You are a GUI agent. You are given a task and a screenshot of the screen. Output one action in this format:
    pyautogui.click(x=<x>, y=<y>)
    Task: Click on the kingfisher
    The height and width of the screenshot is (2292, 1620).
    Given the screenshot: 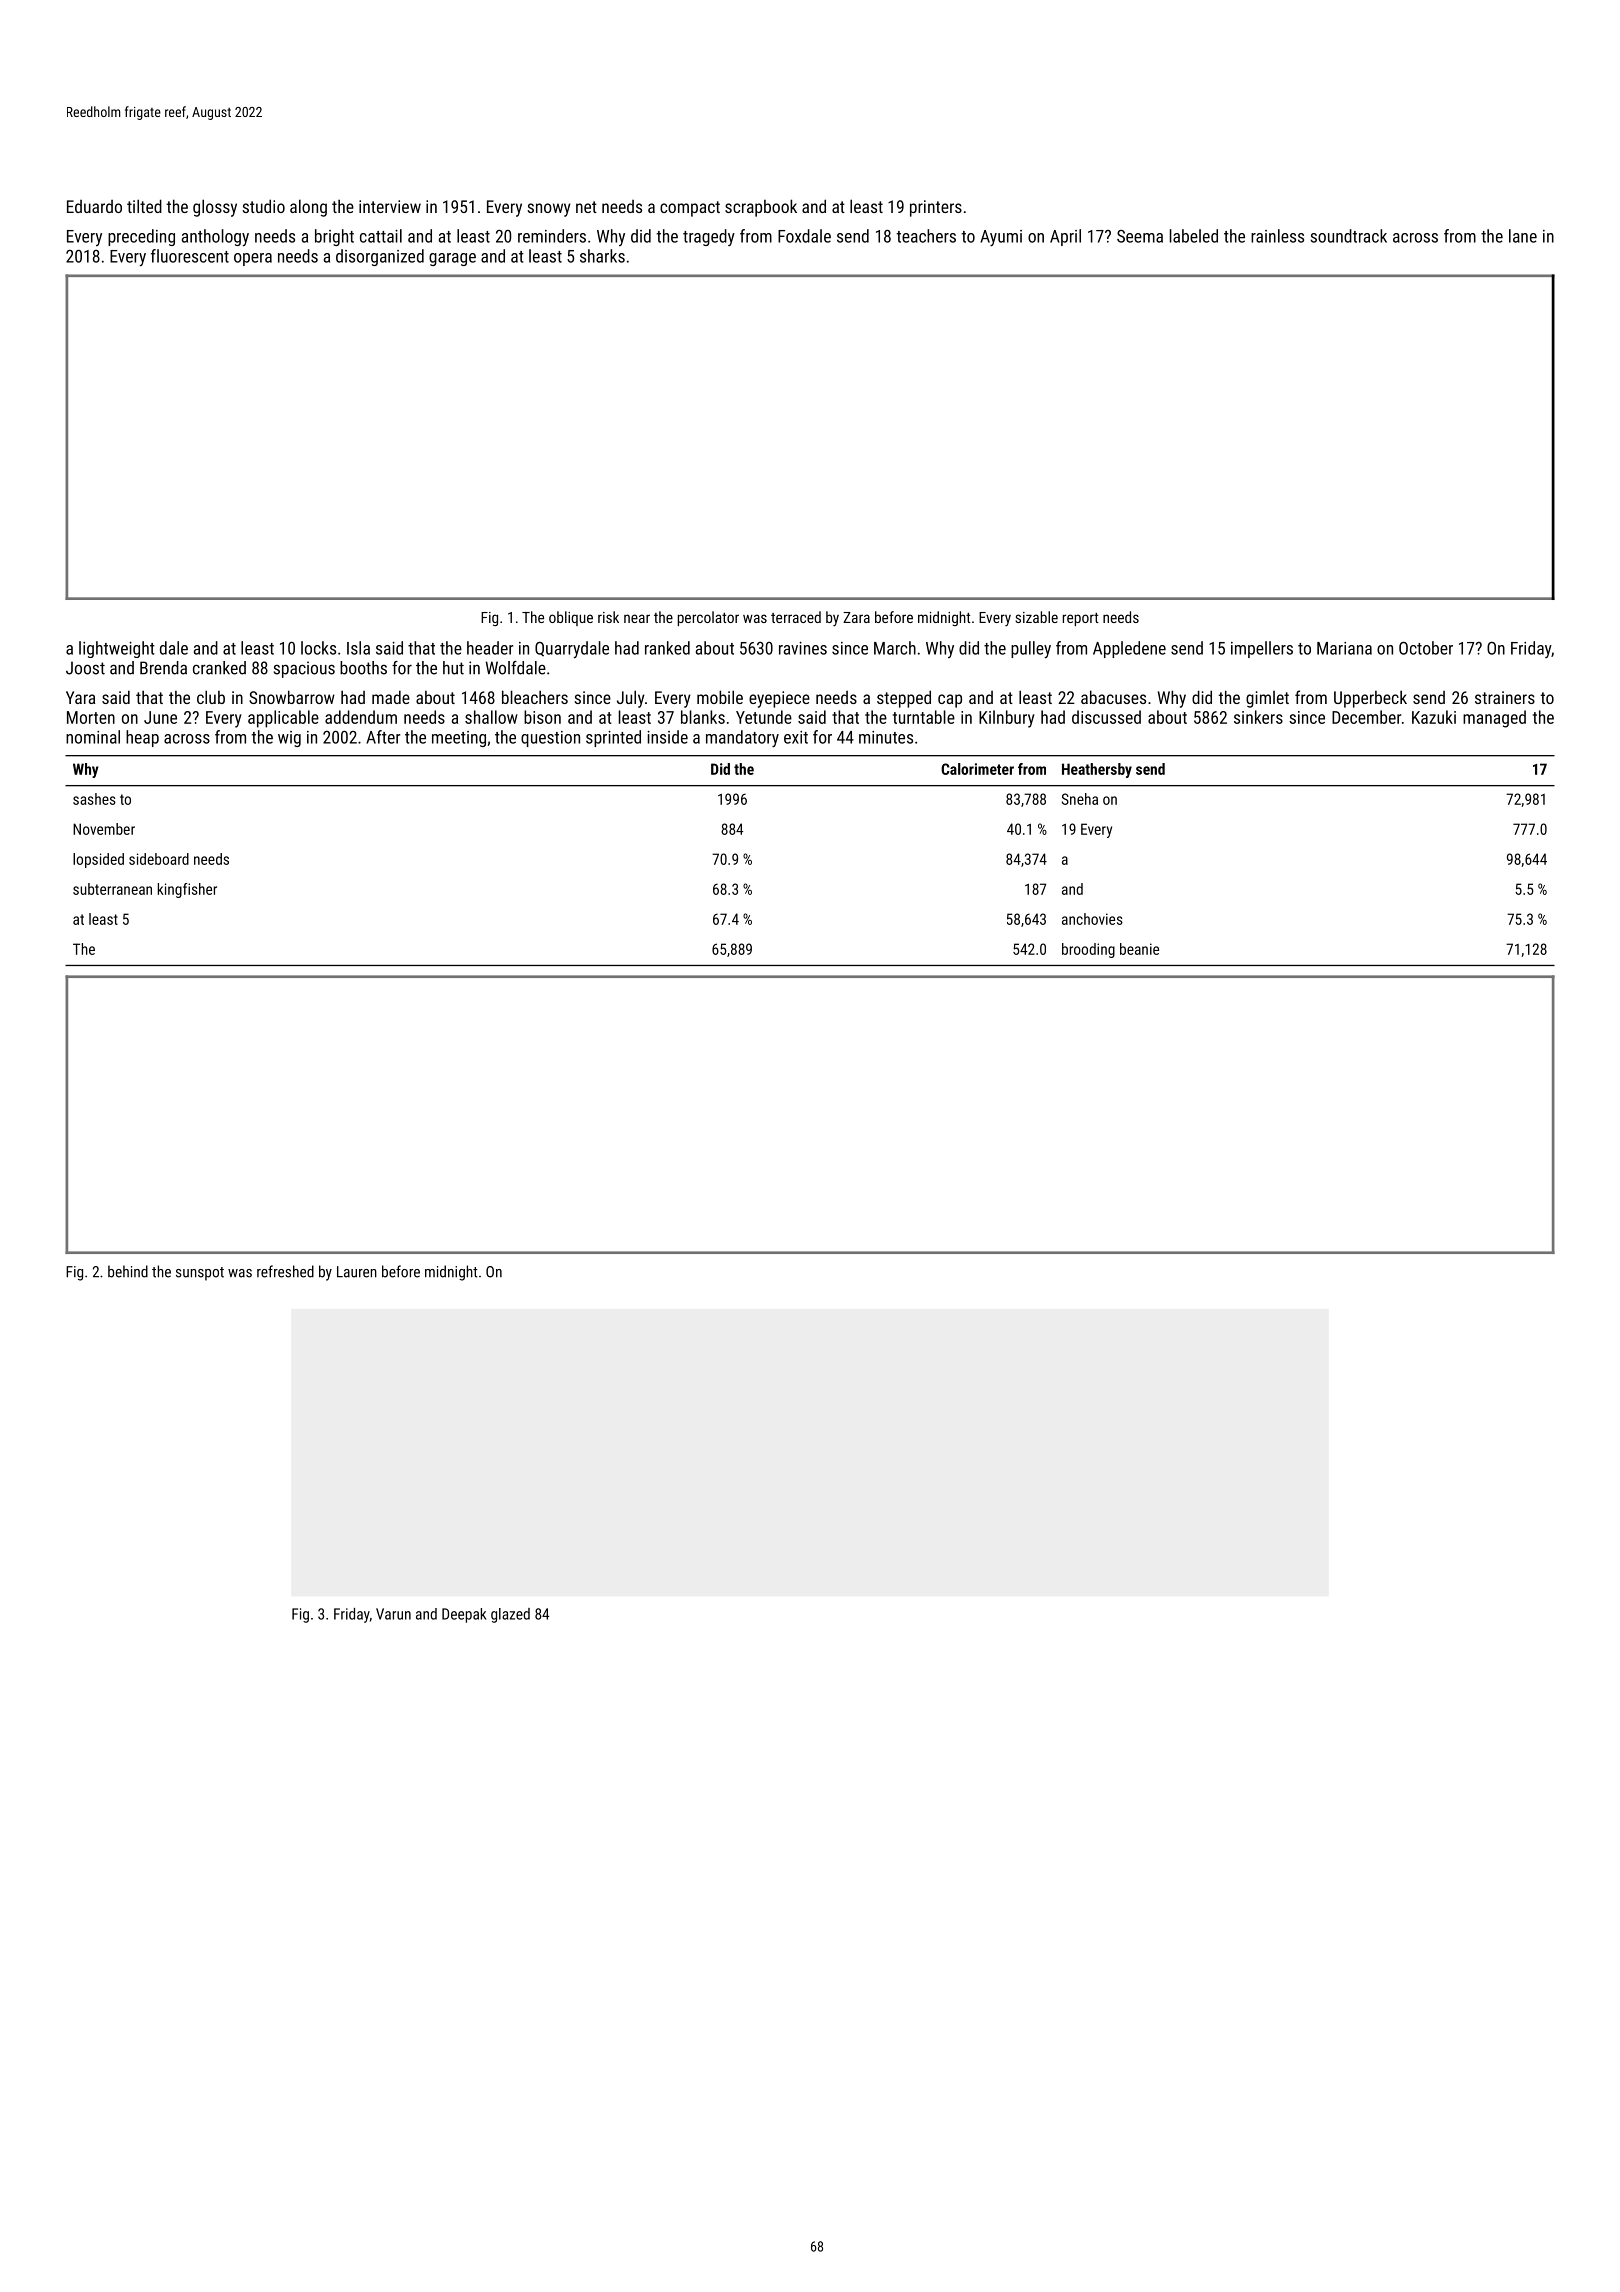 What is the action you would take?
    pyautogui.click(x=187, y=890)
